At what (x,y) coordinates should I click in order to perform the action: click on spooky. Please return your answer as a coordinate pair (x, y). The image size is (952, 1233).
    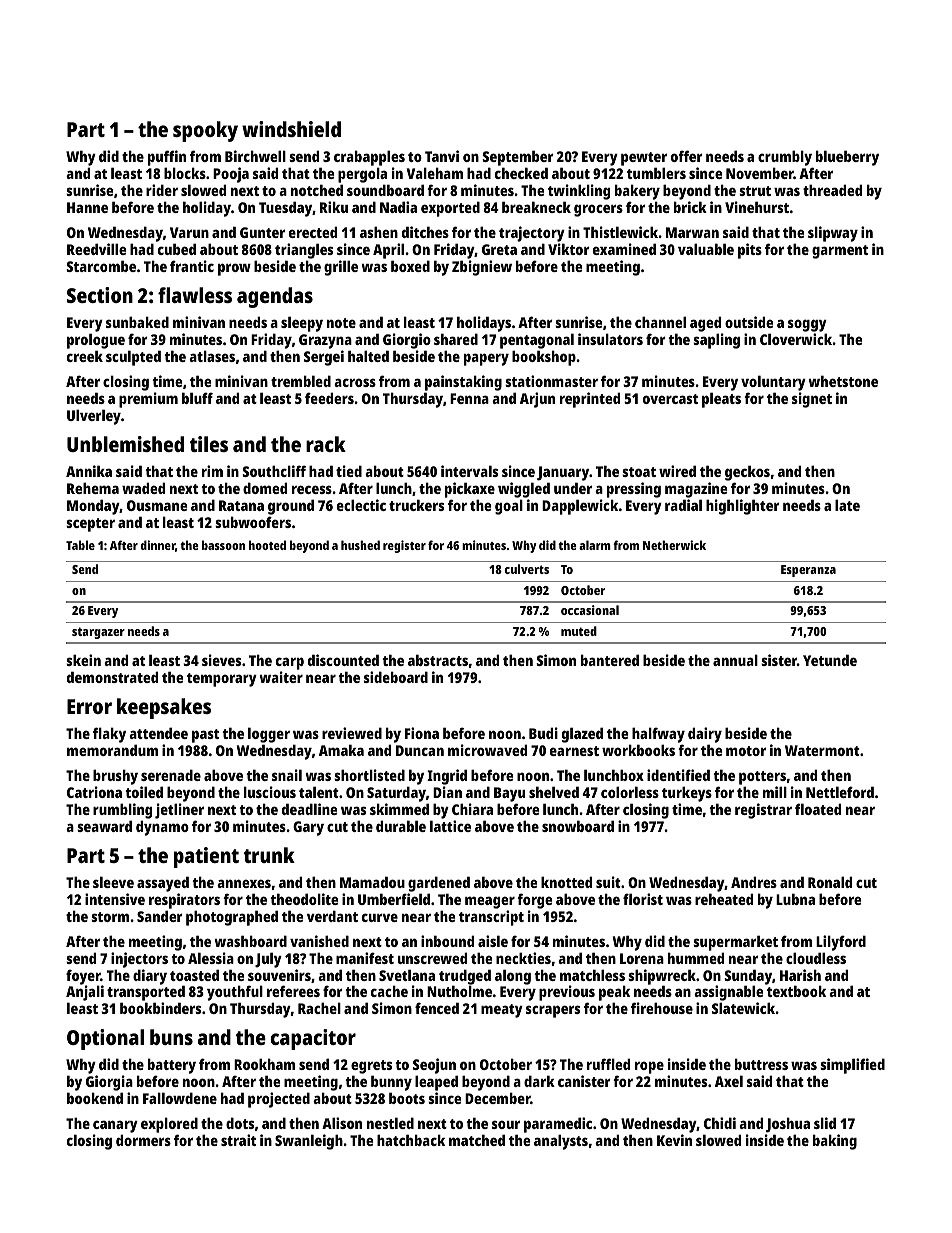
    Looking at the image, I should click on (205, 131).
